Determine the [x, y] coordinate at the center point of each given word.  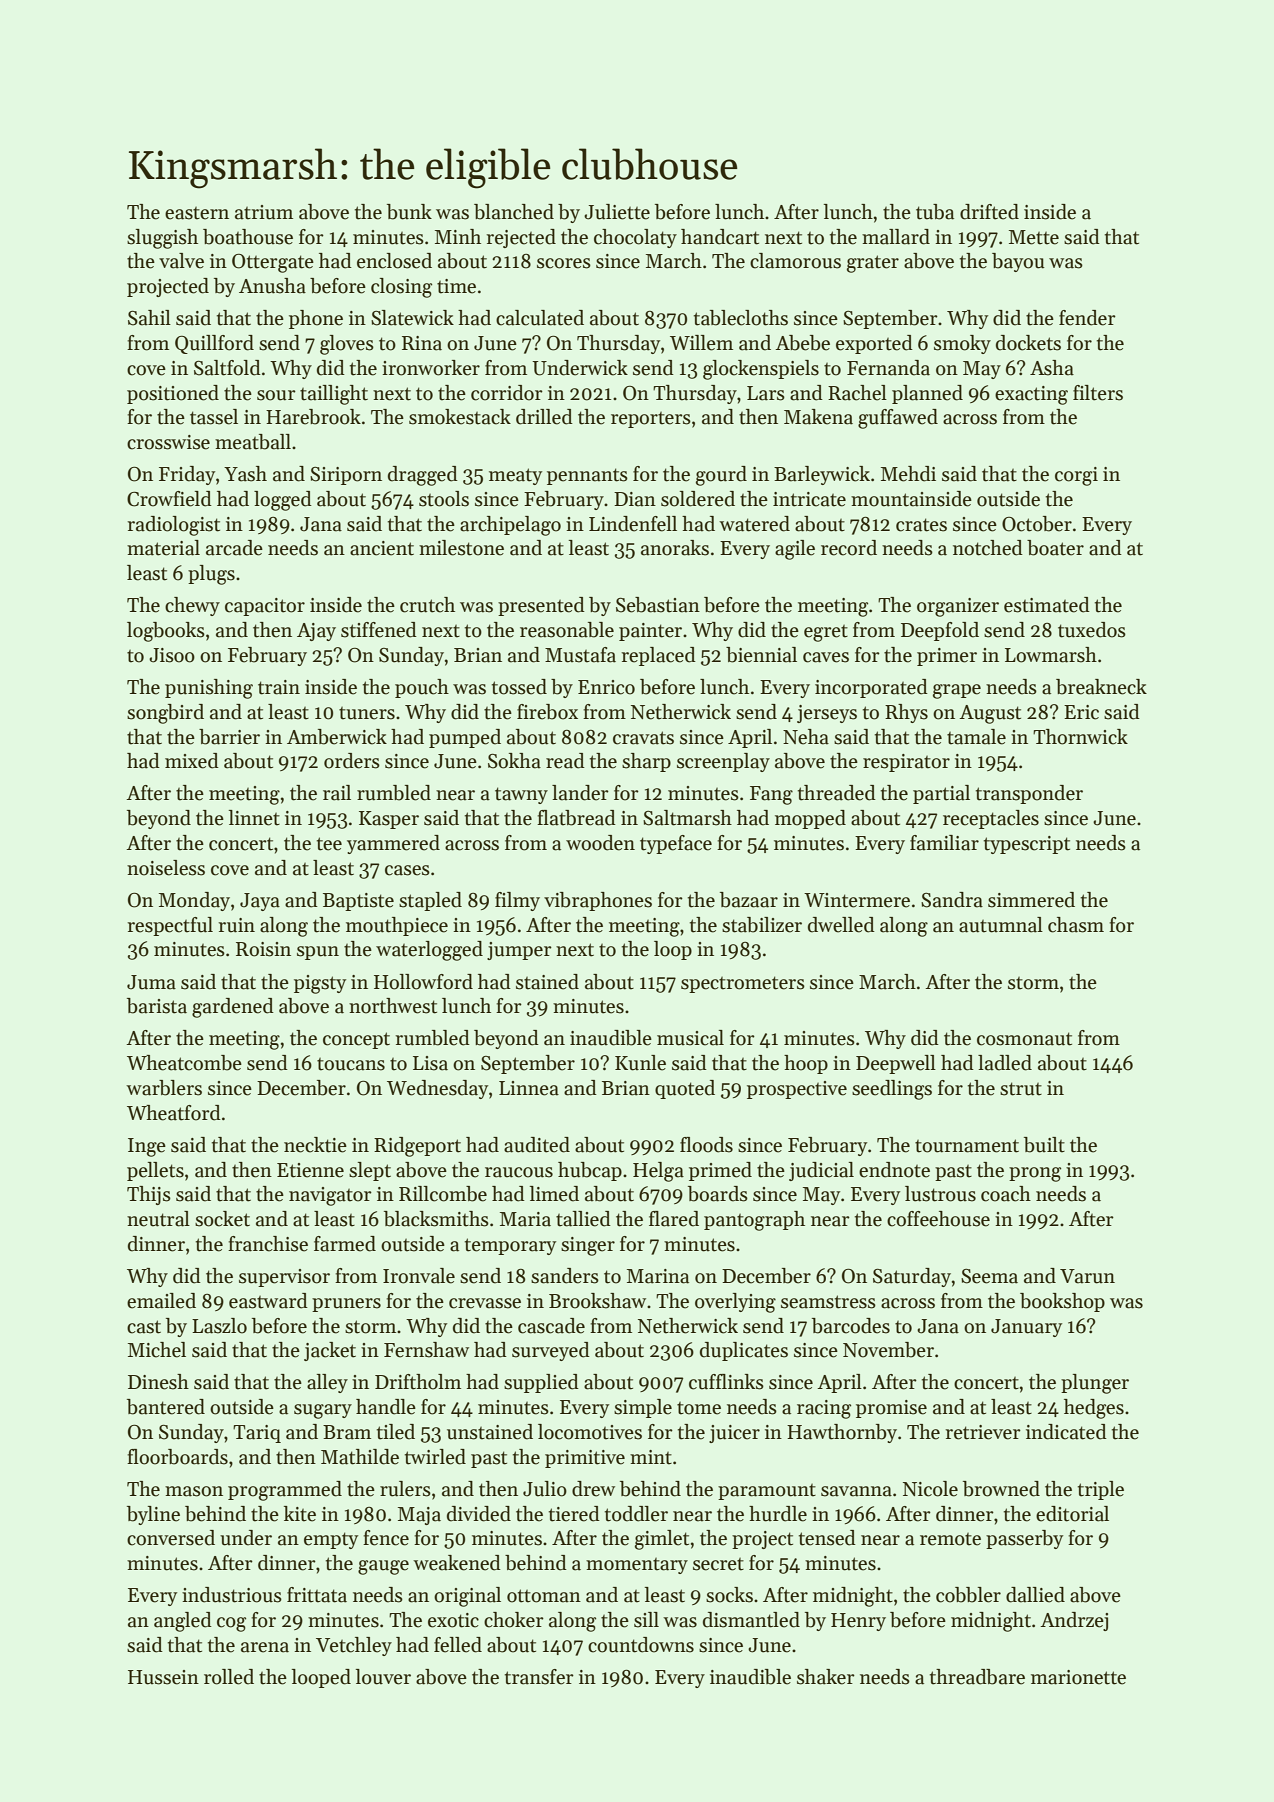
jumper [519, 951]
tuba [935, 212]
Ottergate [273, 263]
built [1044, 1145]
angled [183, 1622]
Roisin [263, 949]
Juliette [617, 212]
